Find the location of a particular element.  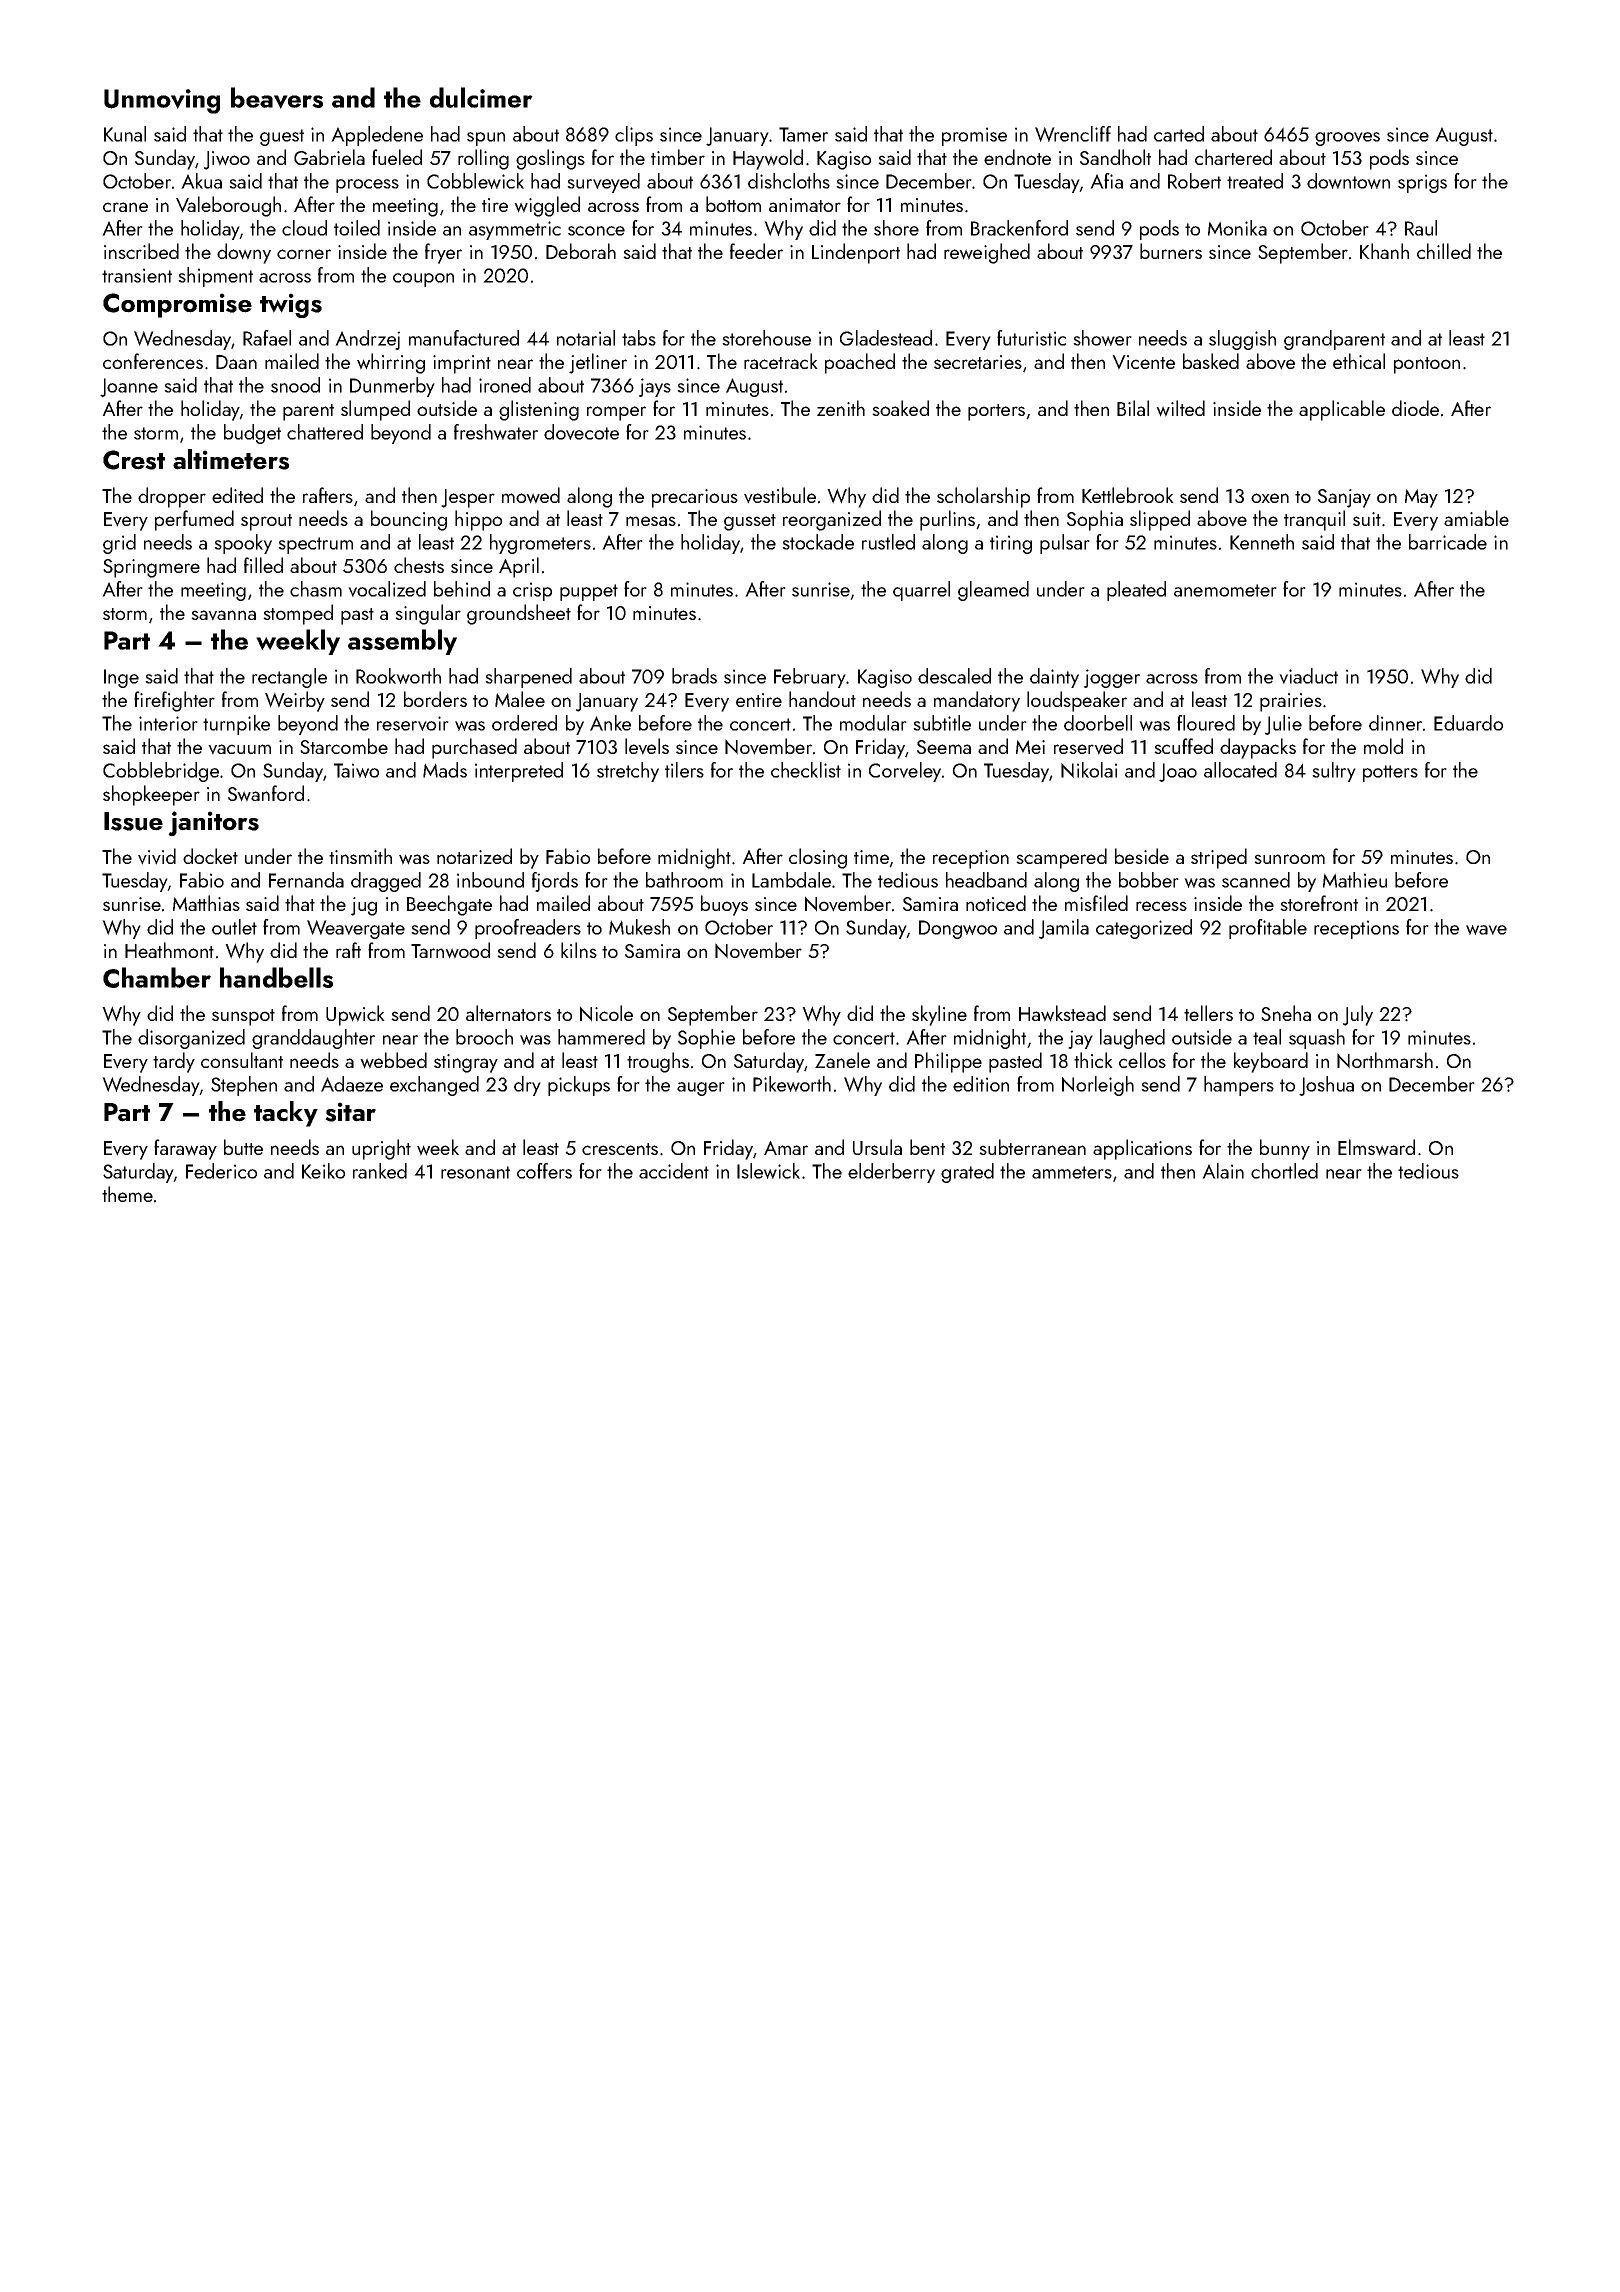

sunspot is located at coordinates (243, 1017).
